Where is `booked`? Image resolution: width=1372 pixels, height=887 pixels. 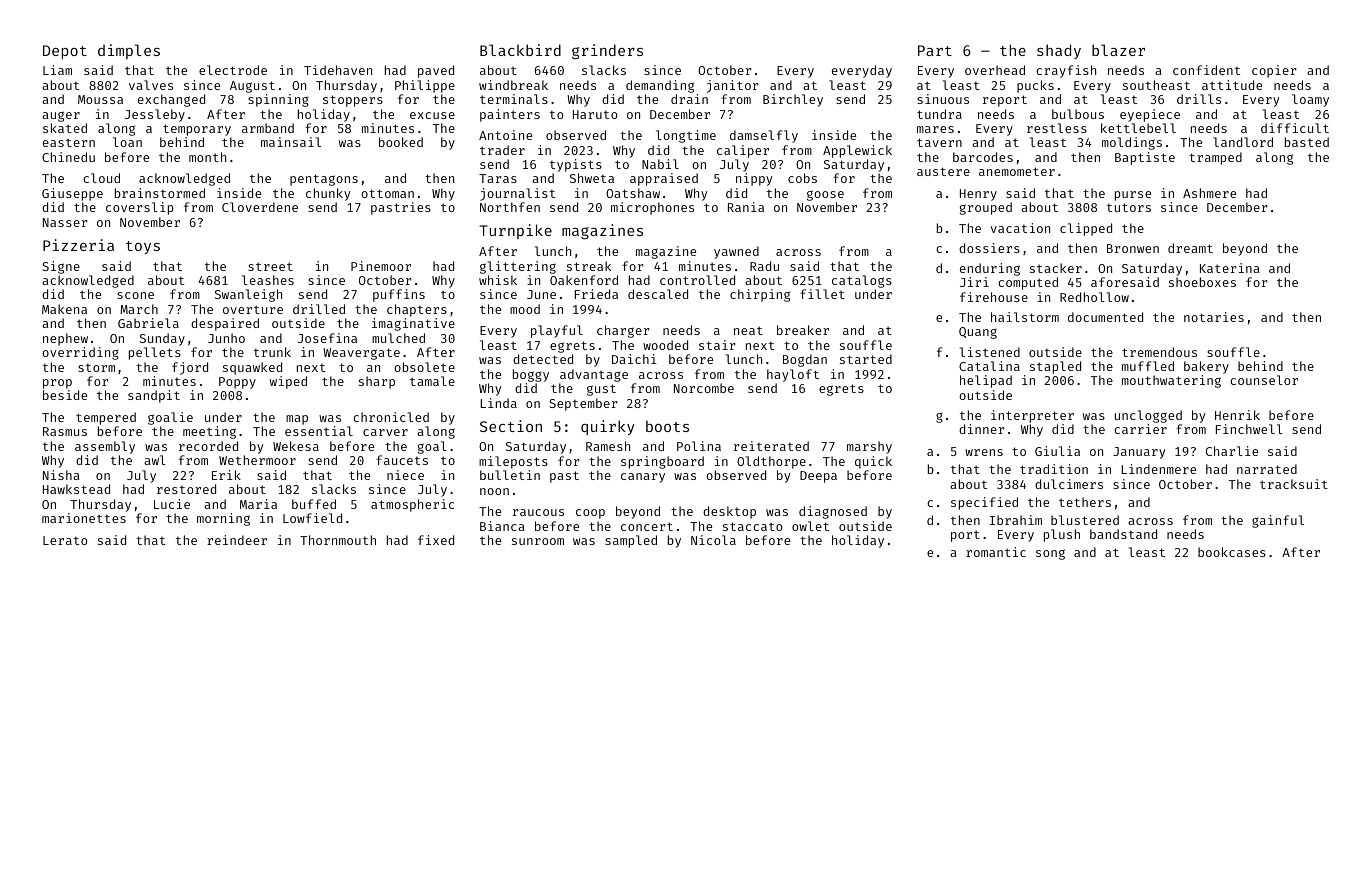
booked is located at coordinates (401, 142).
